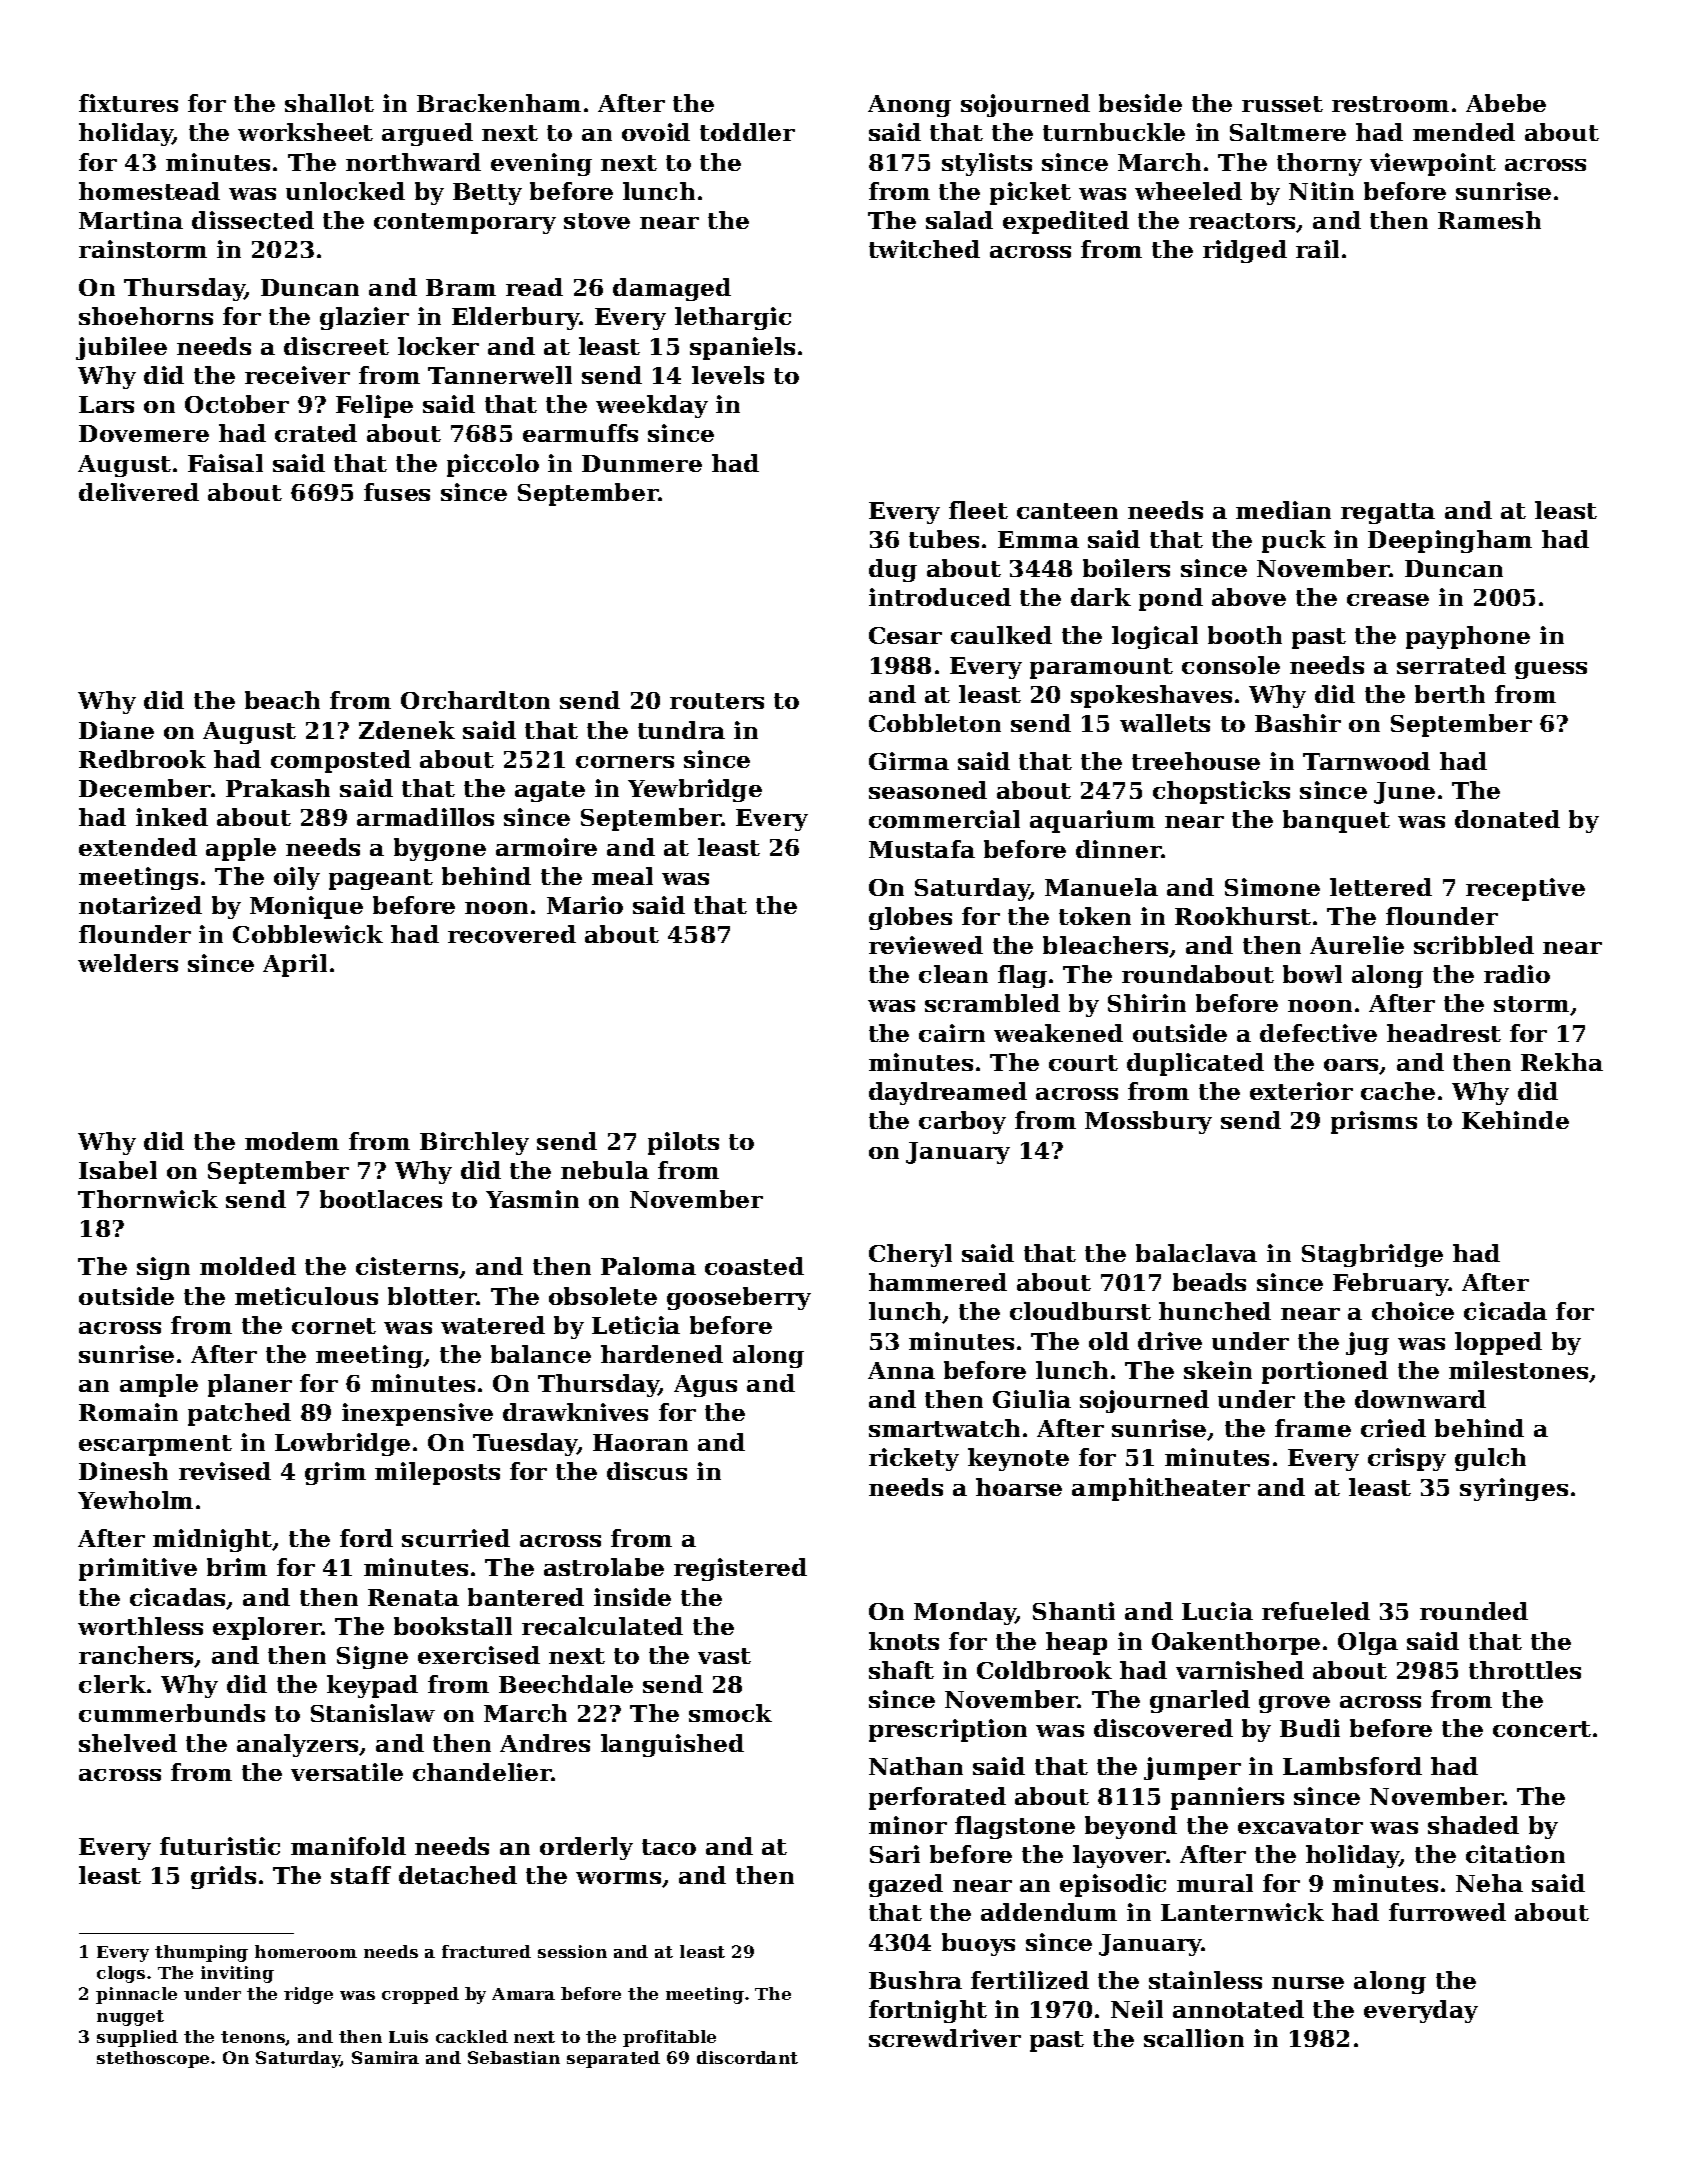 This document has width=1683, height=2178. Describe the element at coordinates (905, 635) in the document. I see `Cesar` at that location.
